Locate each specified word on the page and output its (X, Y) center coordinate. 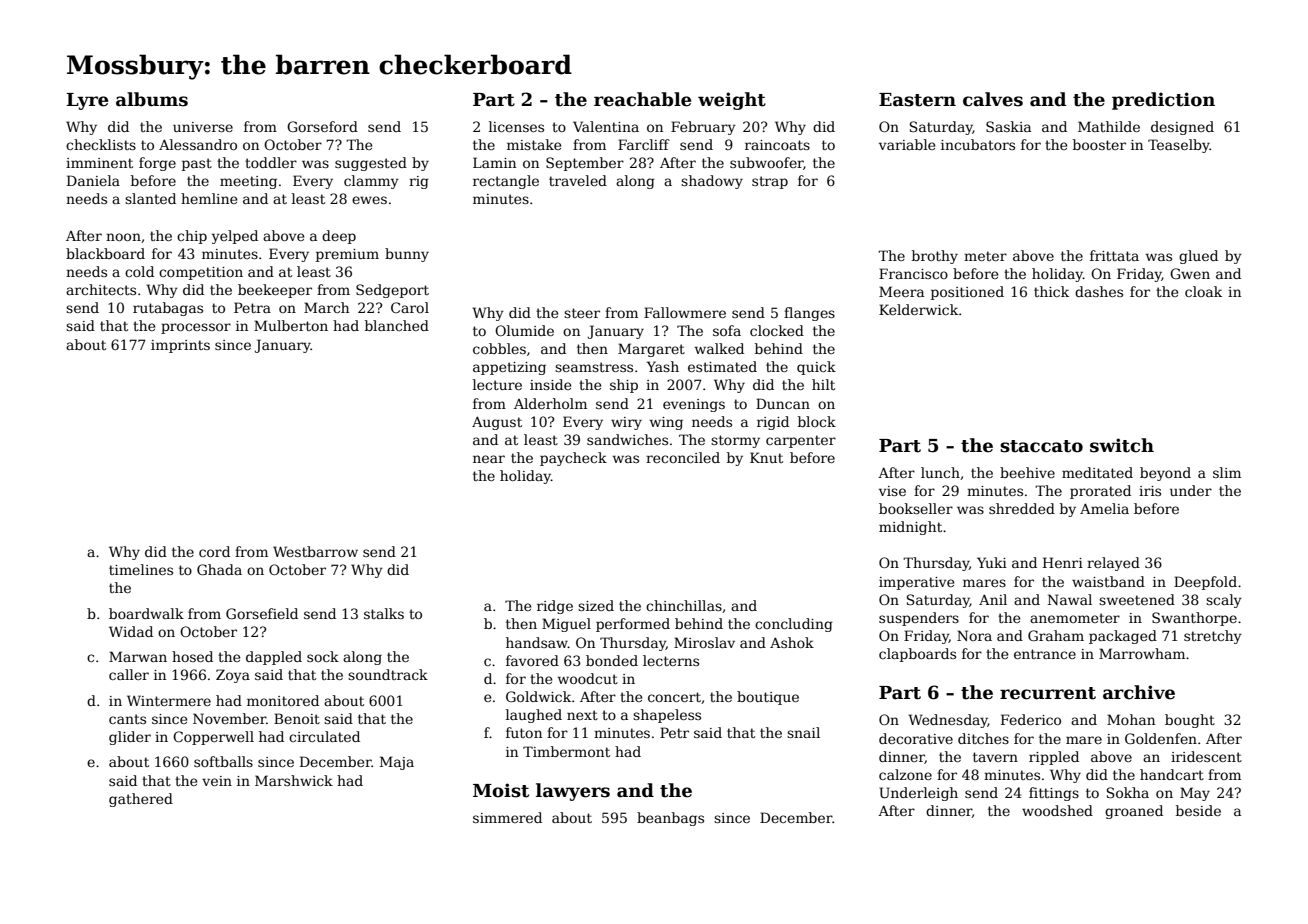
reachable (642, 99)
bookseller (916, 508)
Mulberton (291, 325)
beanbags (670, 819)
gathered (141, 800)
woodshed (1057, 810)
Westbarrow (315, 551)
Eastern (917, 100)
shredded (1022, 508)
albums (152, 99)
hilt (823, 384)
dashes (1099, 291)
